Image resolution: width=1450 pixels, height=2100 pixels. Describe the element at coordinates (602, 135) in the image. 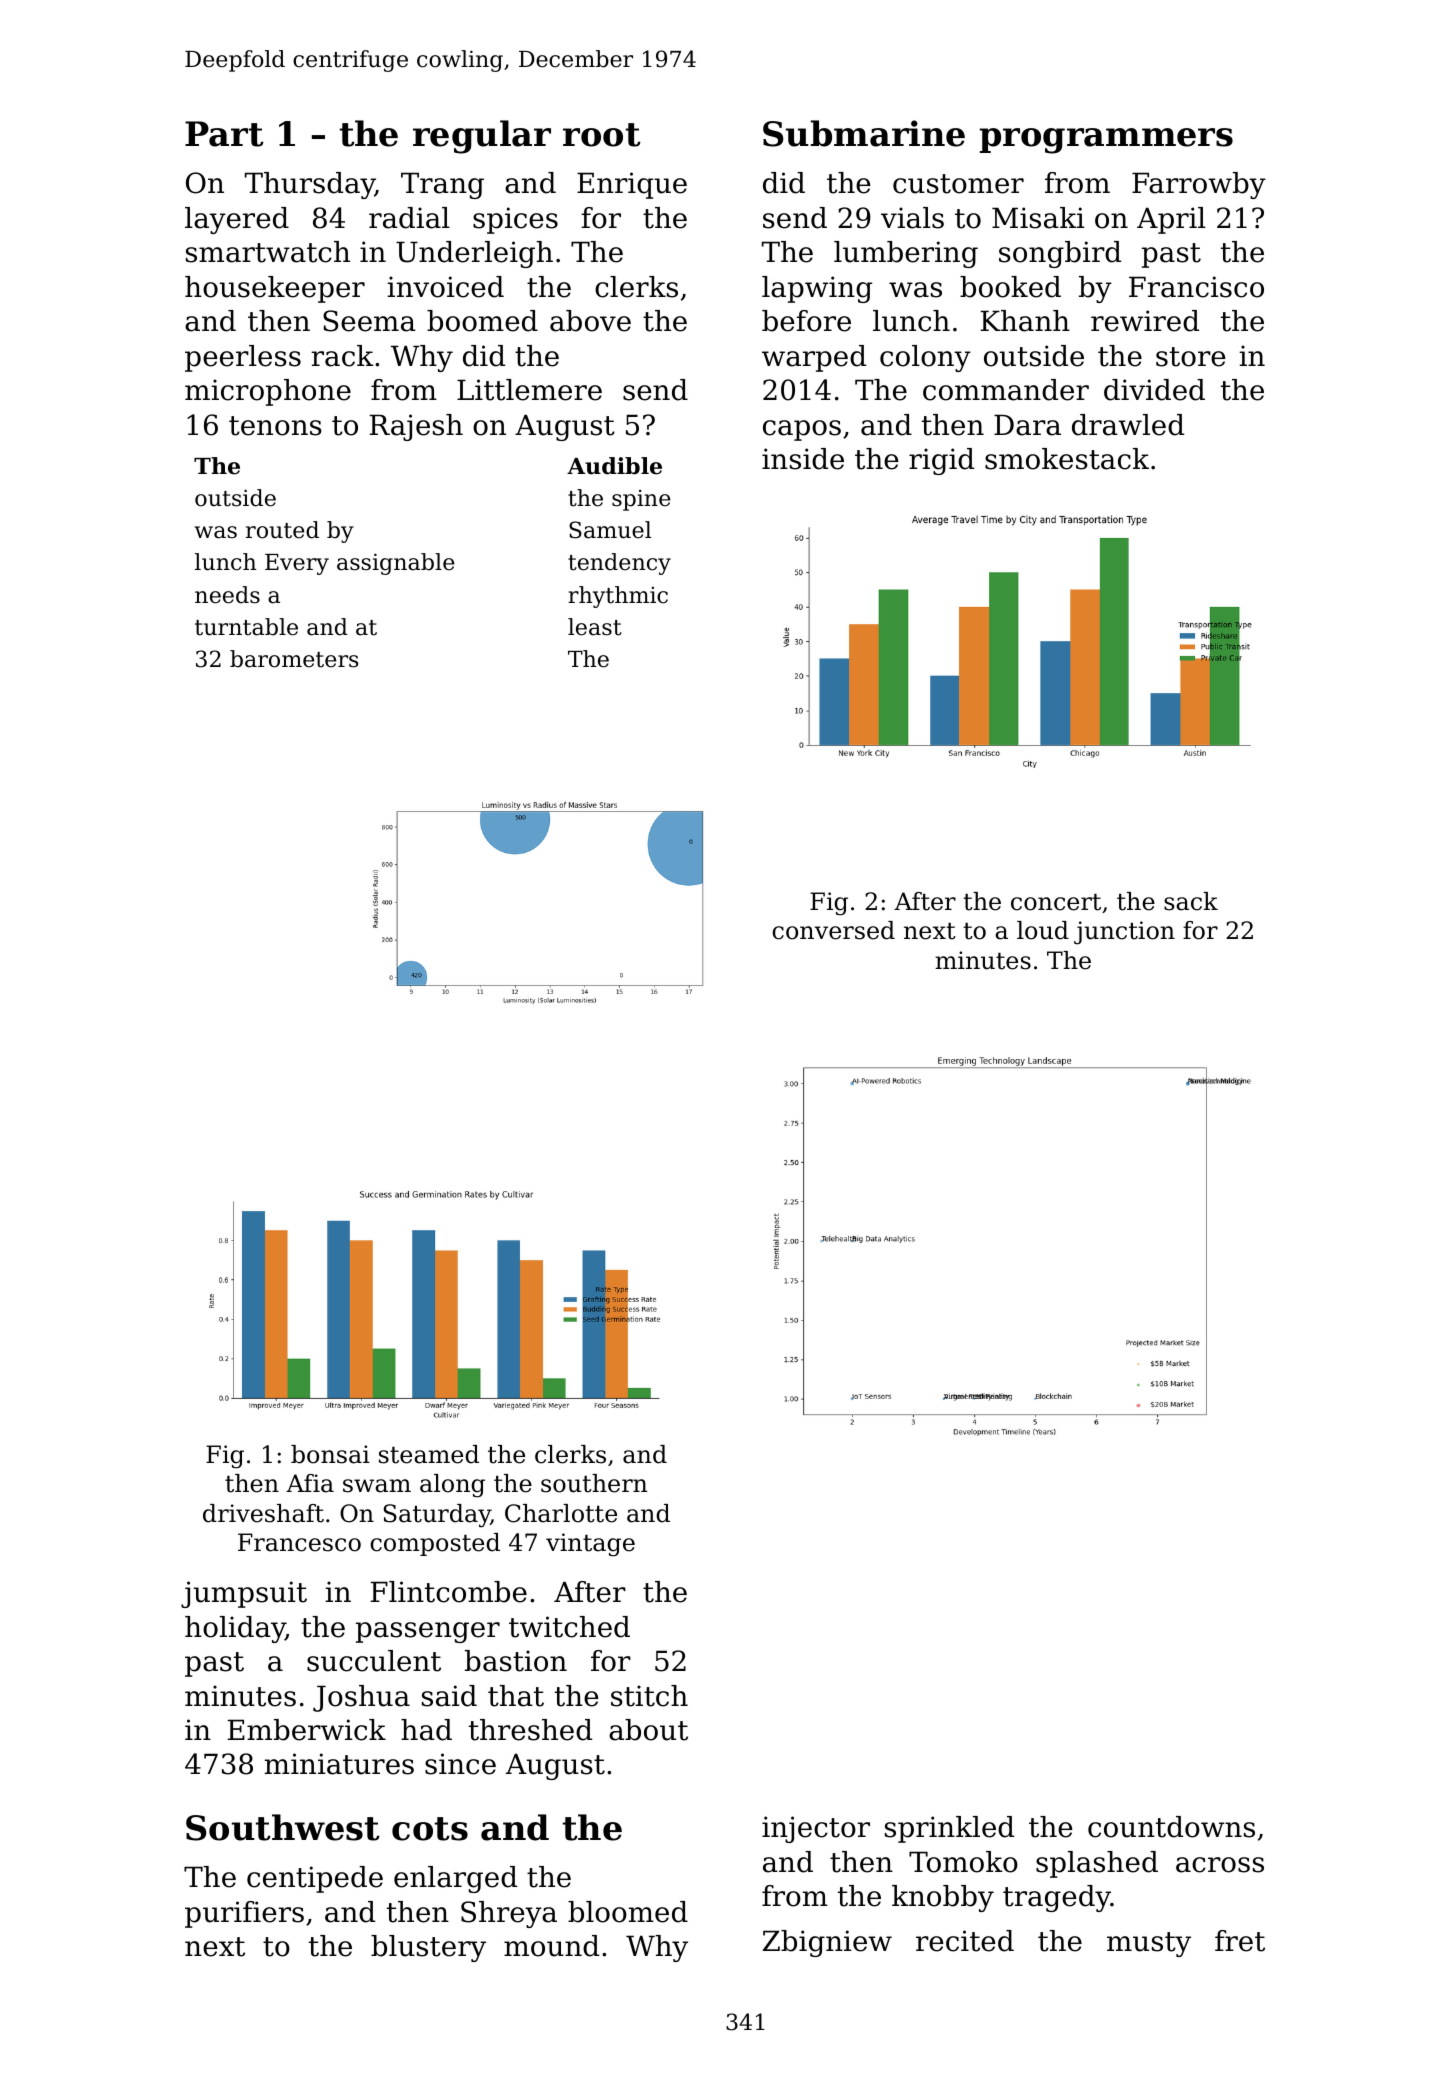

I see `root` at that location.
